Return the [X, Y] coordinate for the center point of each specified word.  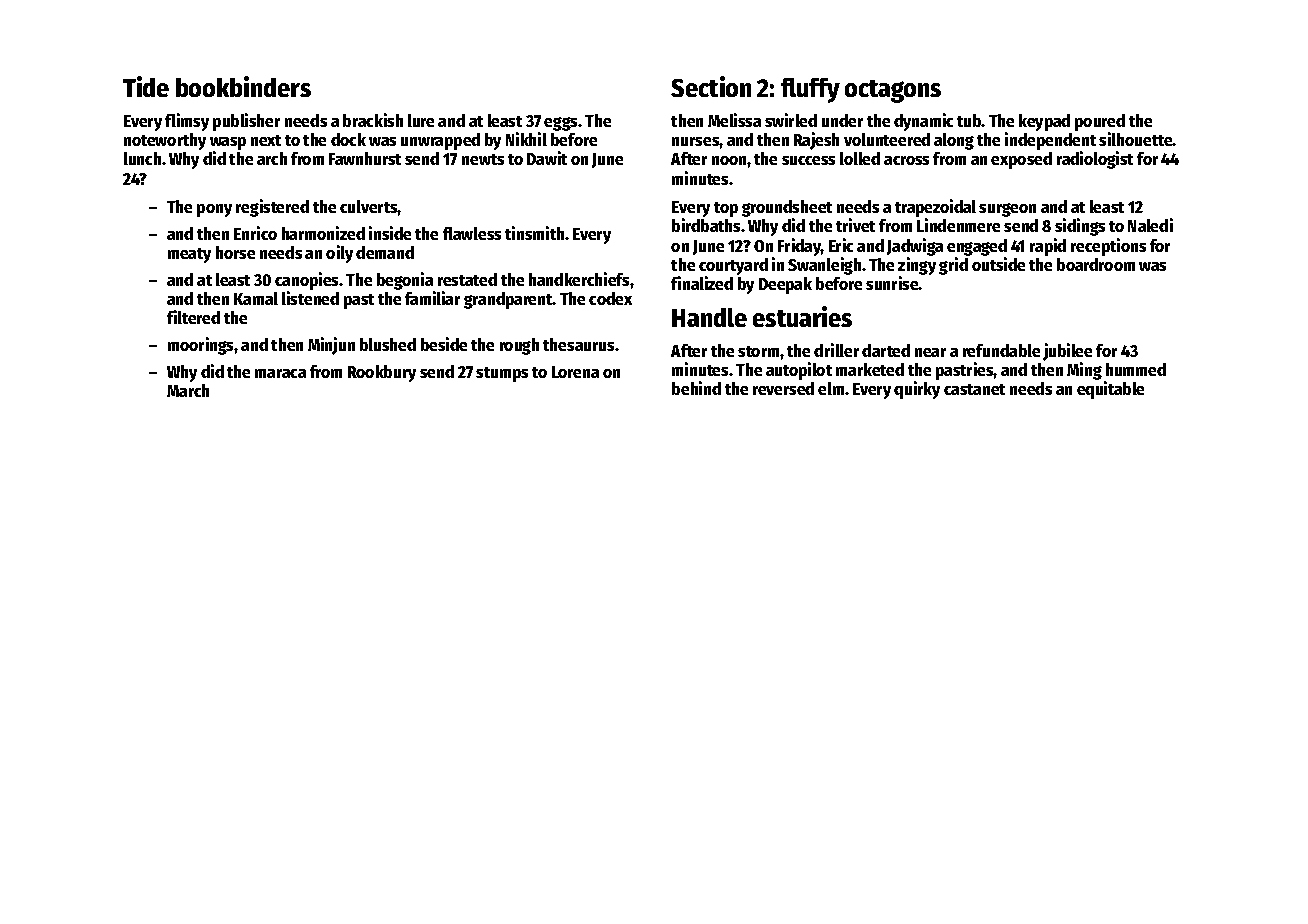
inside [390, 233]
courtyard [733, 266]
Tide [146, 86]
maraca [280, 373]
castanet [974, 389]
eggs [560, 124]
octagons [893, 91]
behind [696, 388]
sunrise [892, 283]
